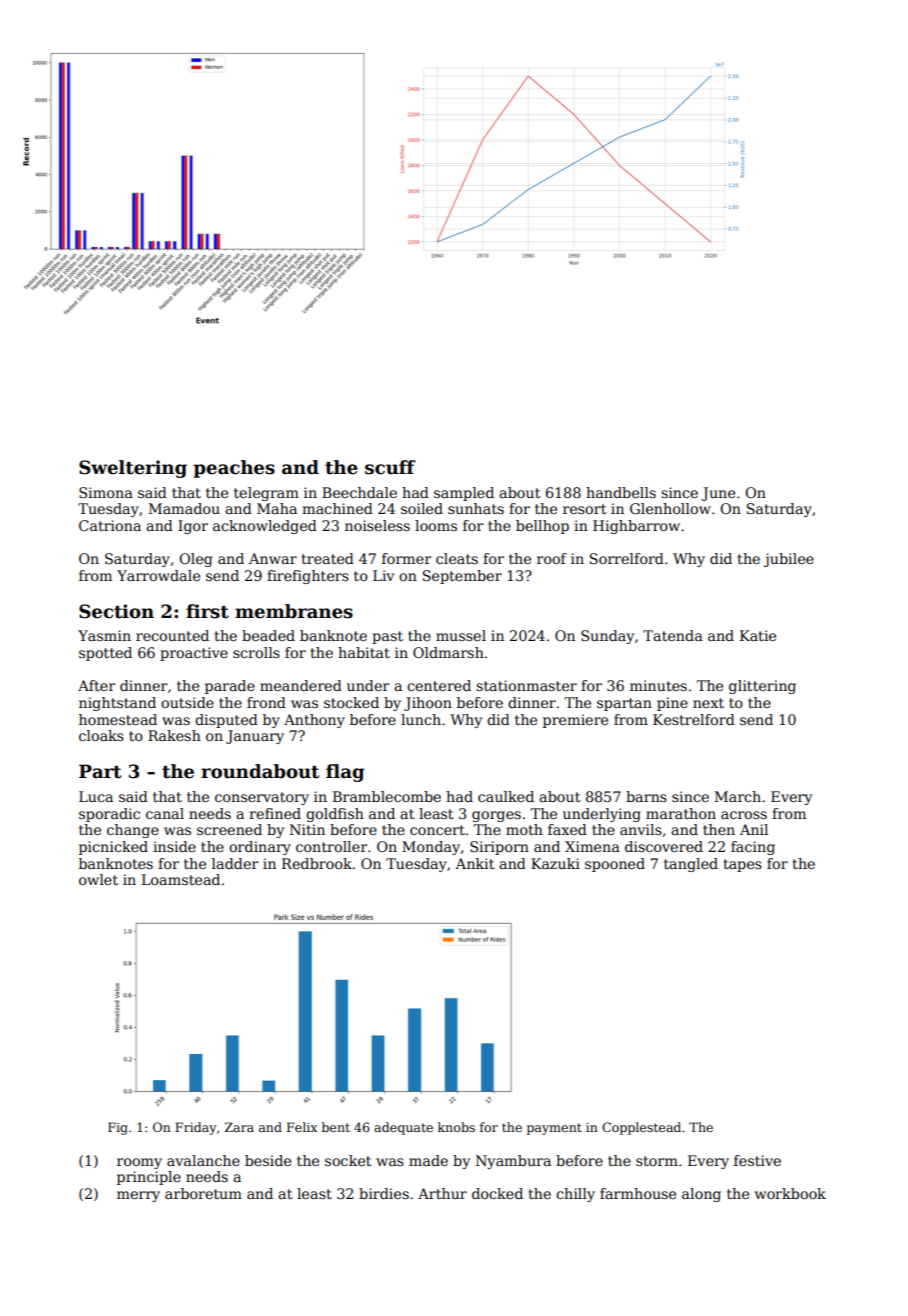 This document has height=1316, width=908. What do you see at coordinates (113, 848) in the document?
I see `picnicked` at bounding box center [113, 848].
